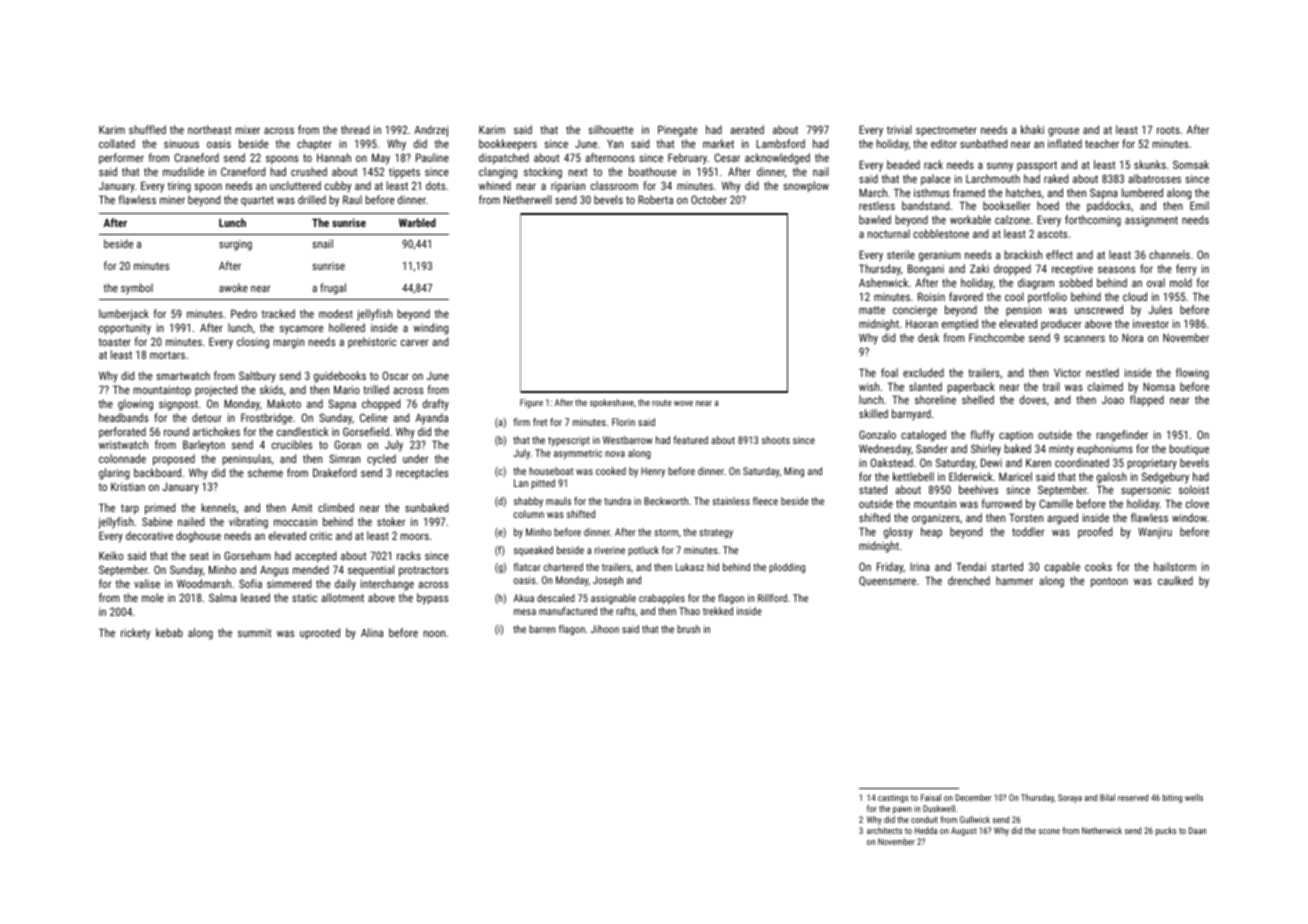  What do you see at coordinates (971, 388) in the screenshot?
I see `paperback` at bounding box center [971, 388].
